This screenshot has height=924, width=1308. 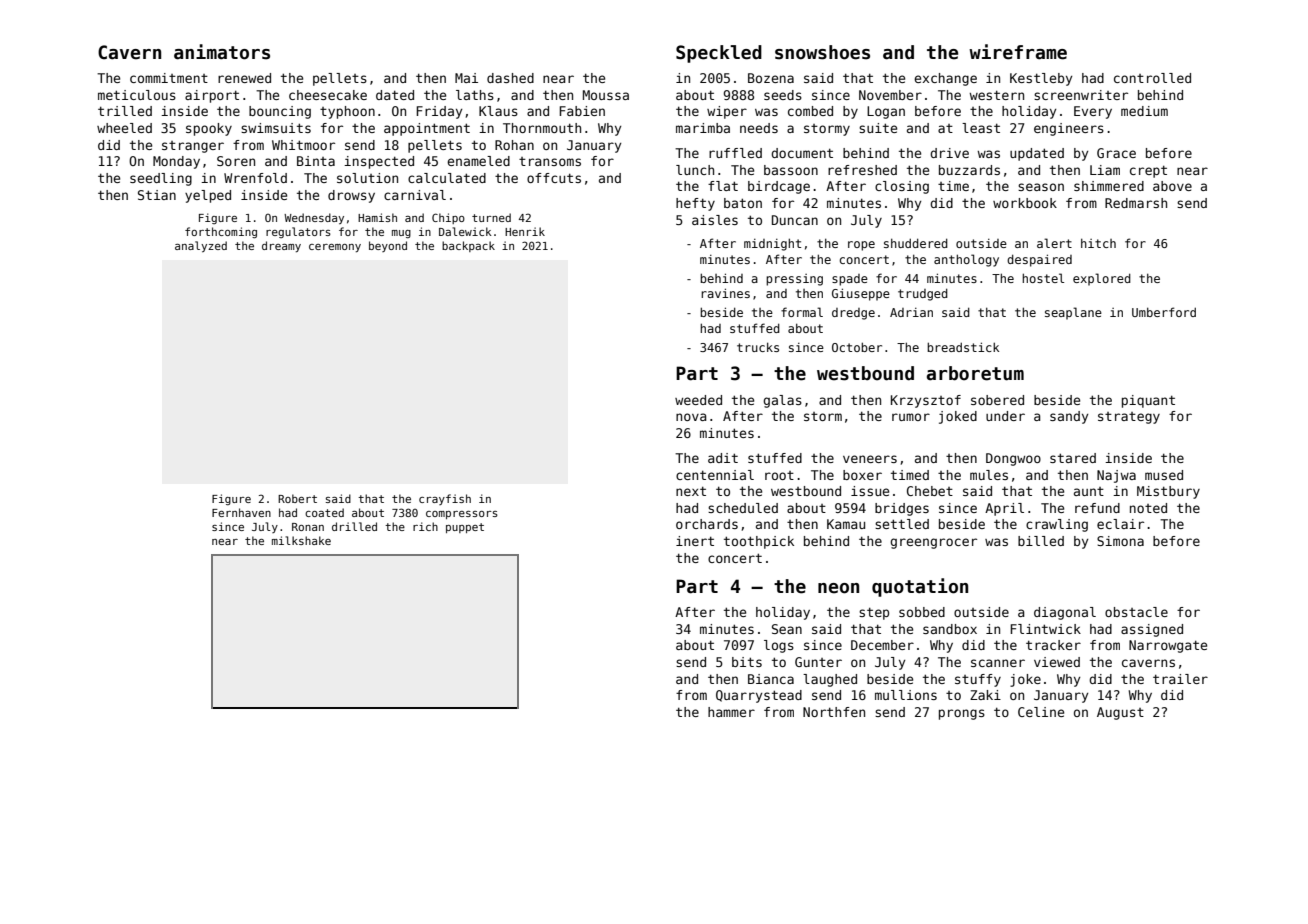 I want to click on transoms, so click(x=550, y=161).
